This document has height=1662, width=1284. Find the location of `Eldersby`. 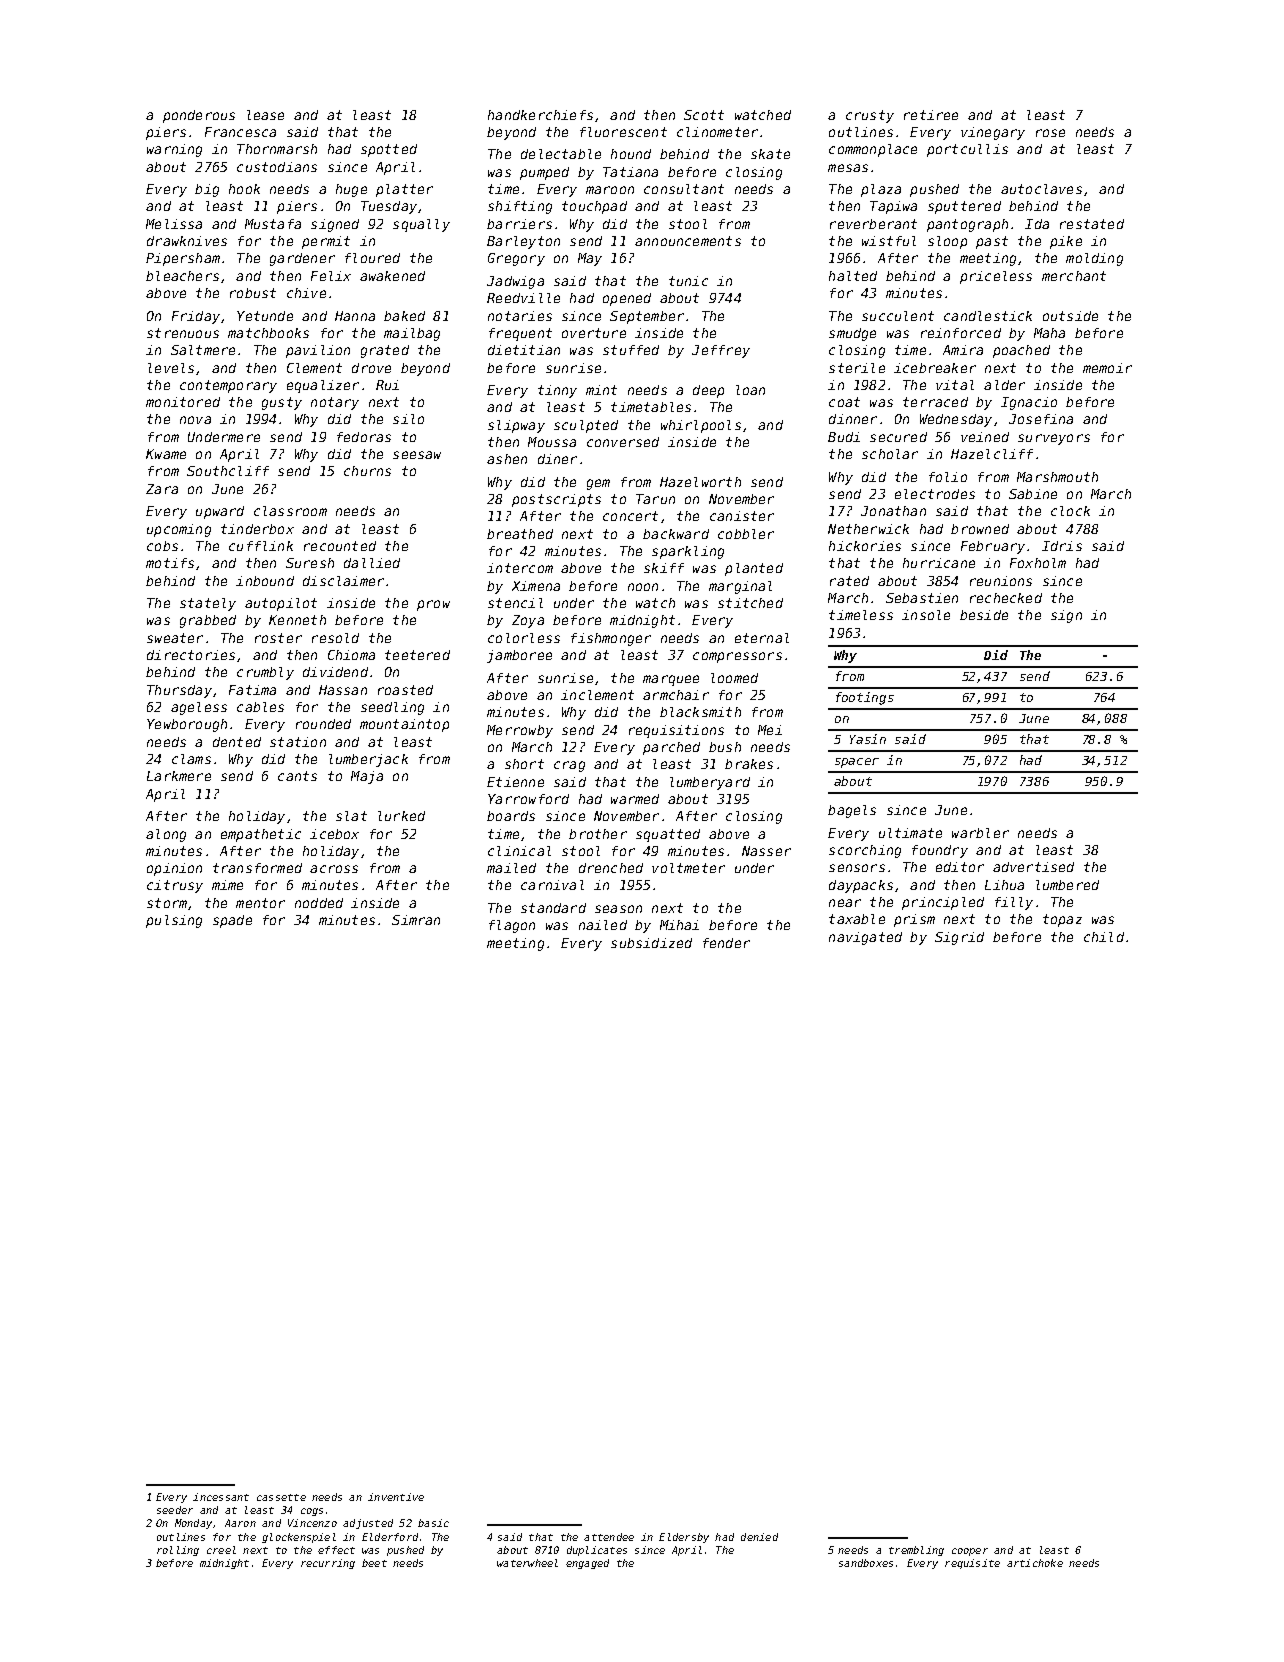

Eldersby is located at coordinates (684, 1538).
